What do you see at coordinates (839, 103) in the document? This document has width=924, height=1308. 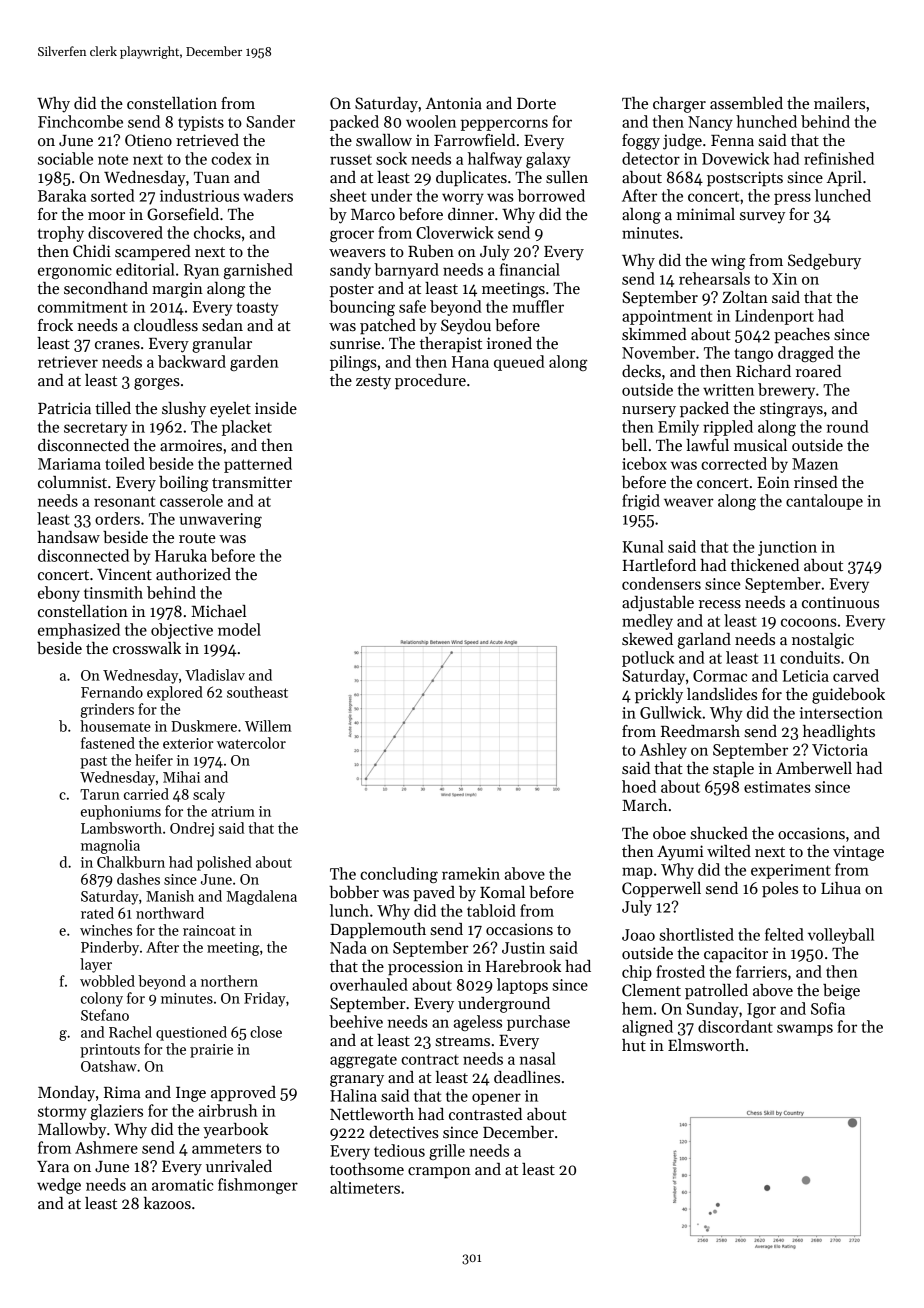 I see `mailers` at bounding box center [839, 103].
